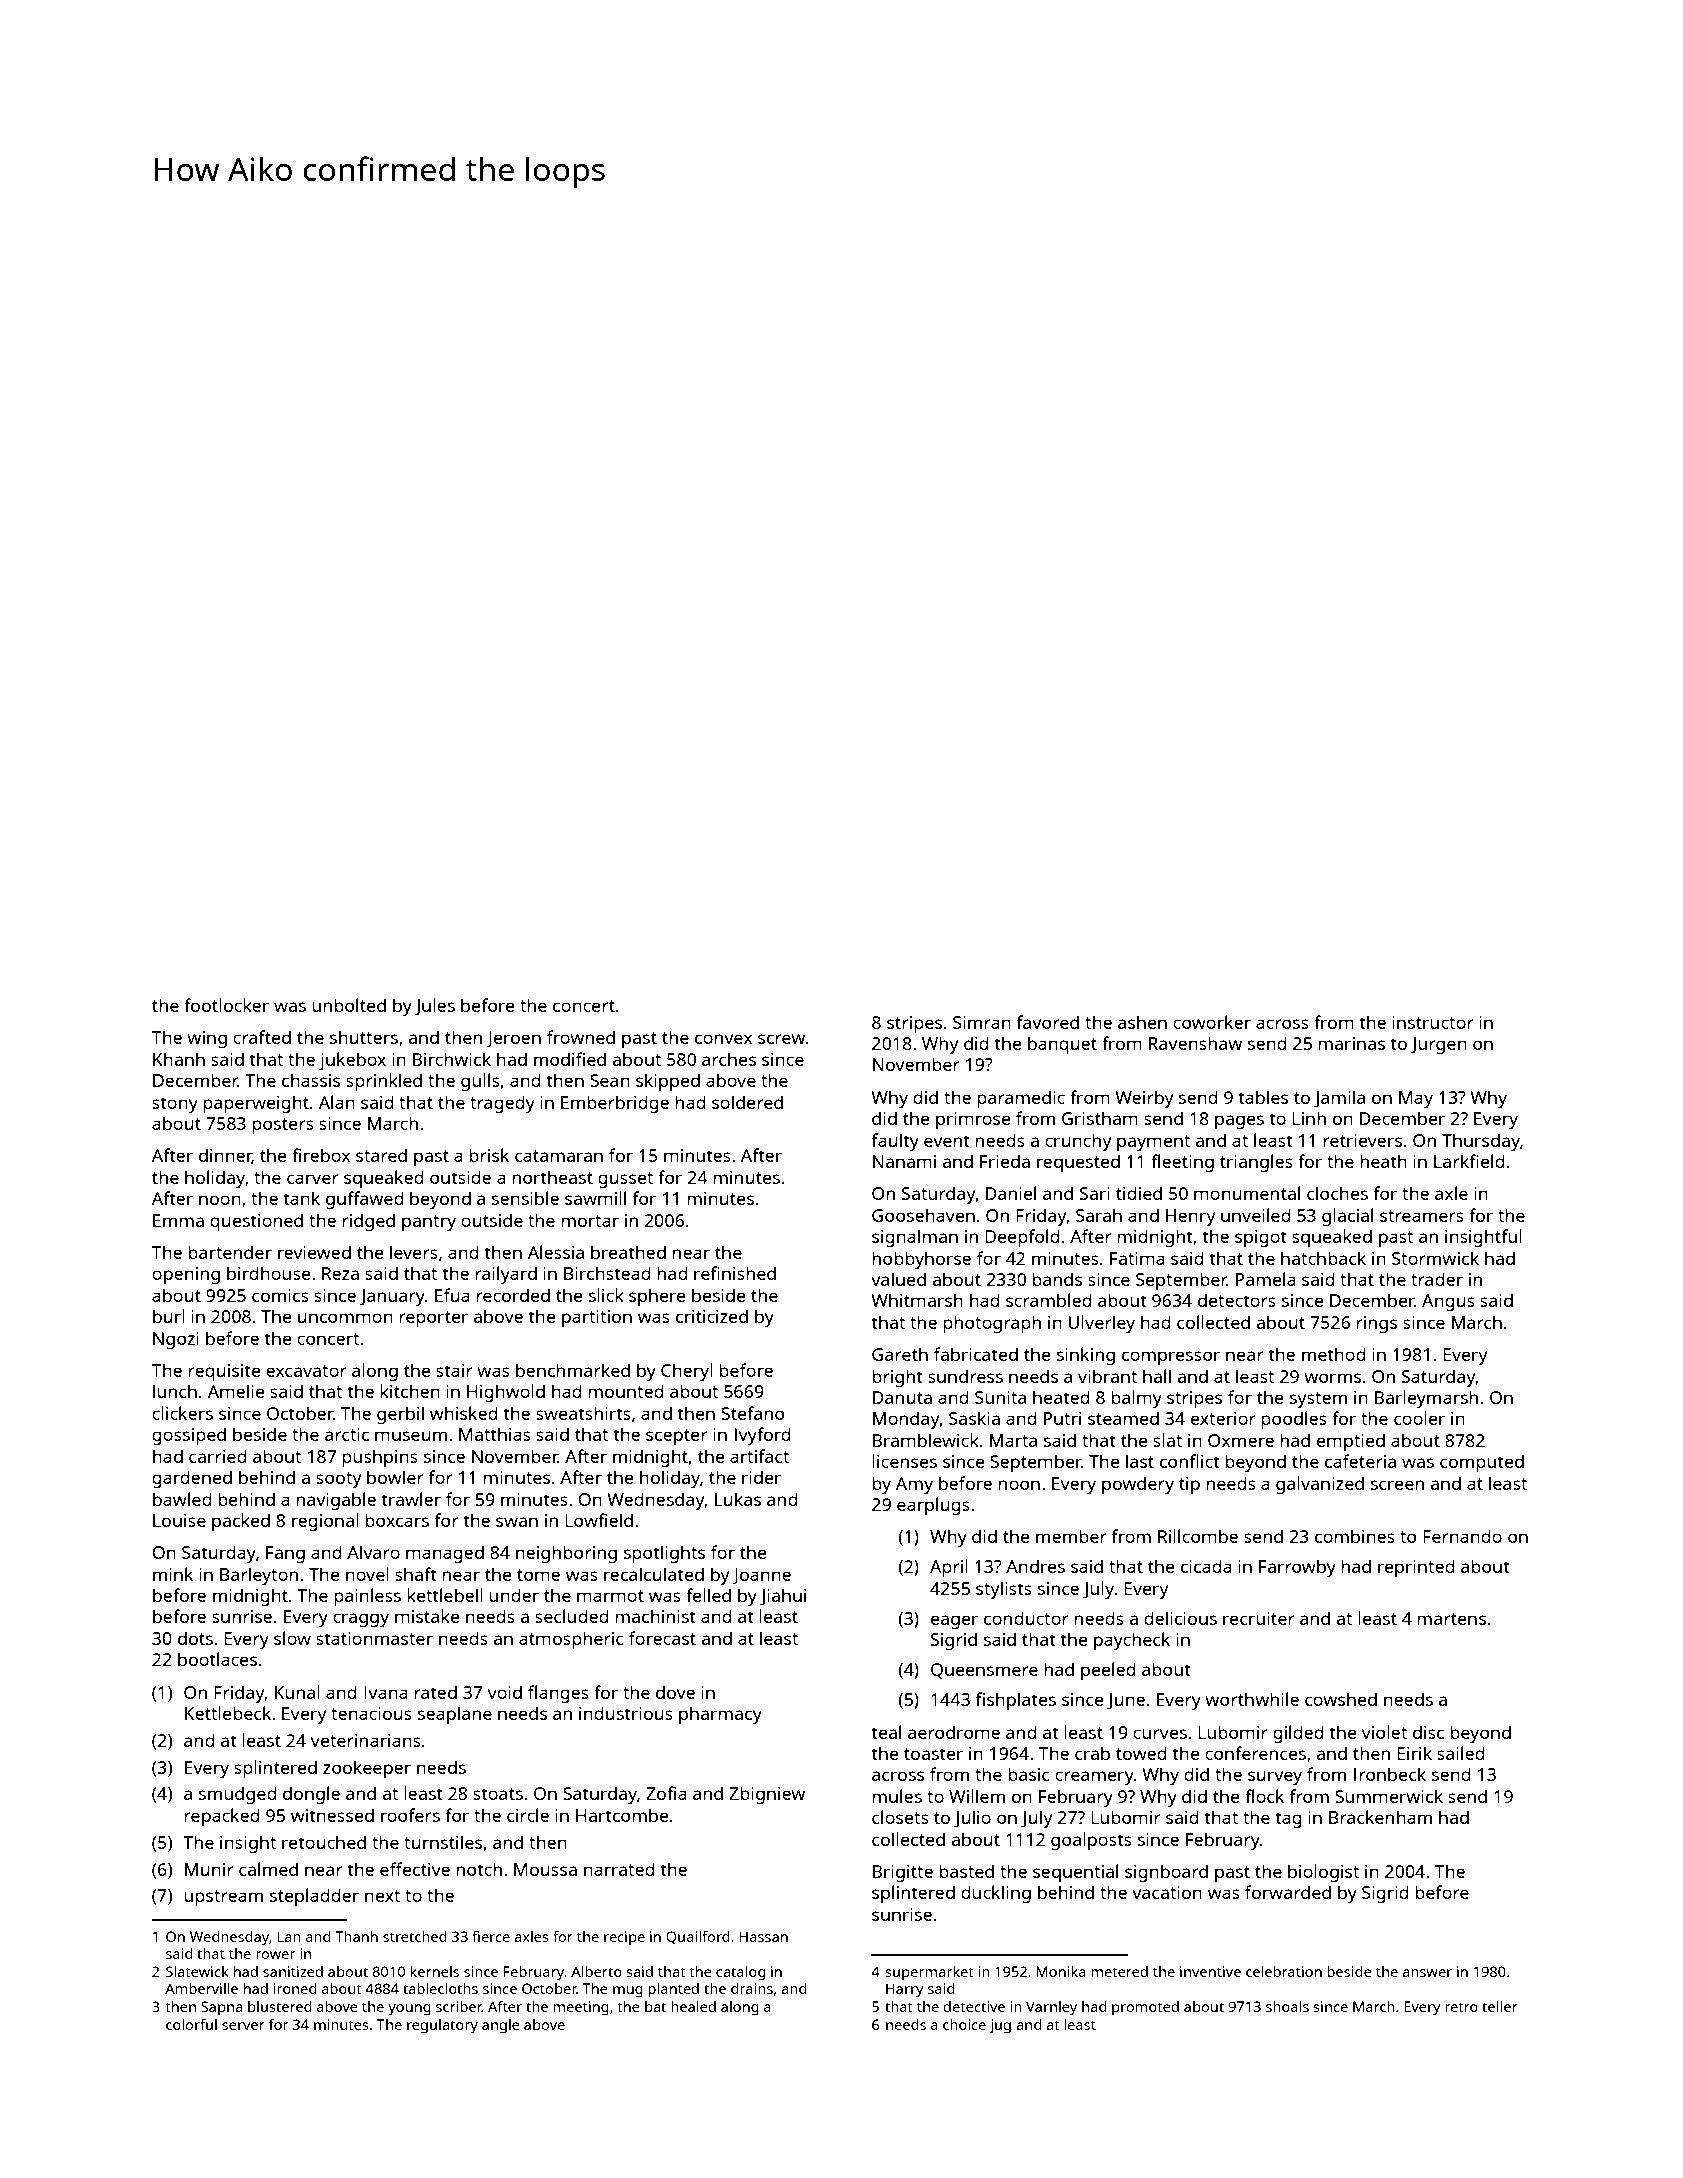 The image size is (1683, 2178). Describe the element at coordinates (442, 2026) in the page. I see `regulatory` at that location.
